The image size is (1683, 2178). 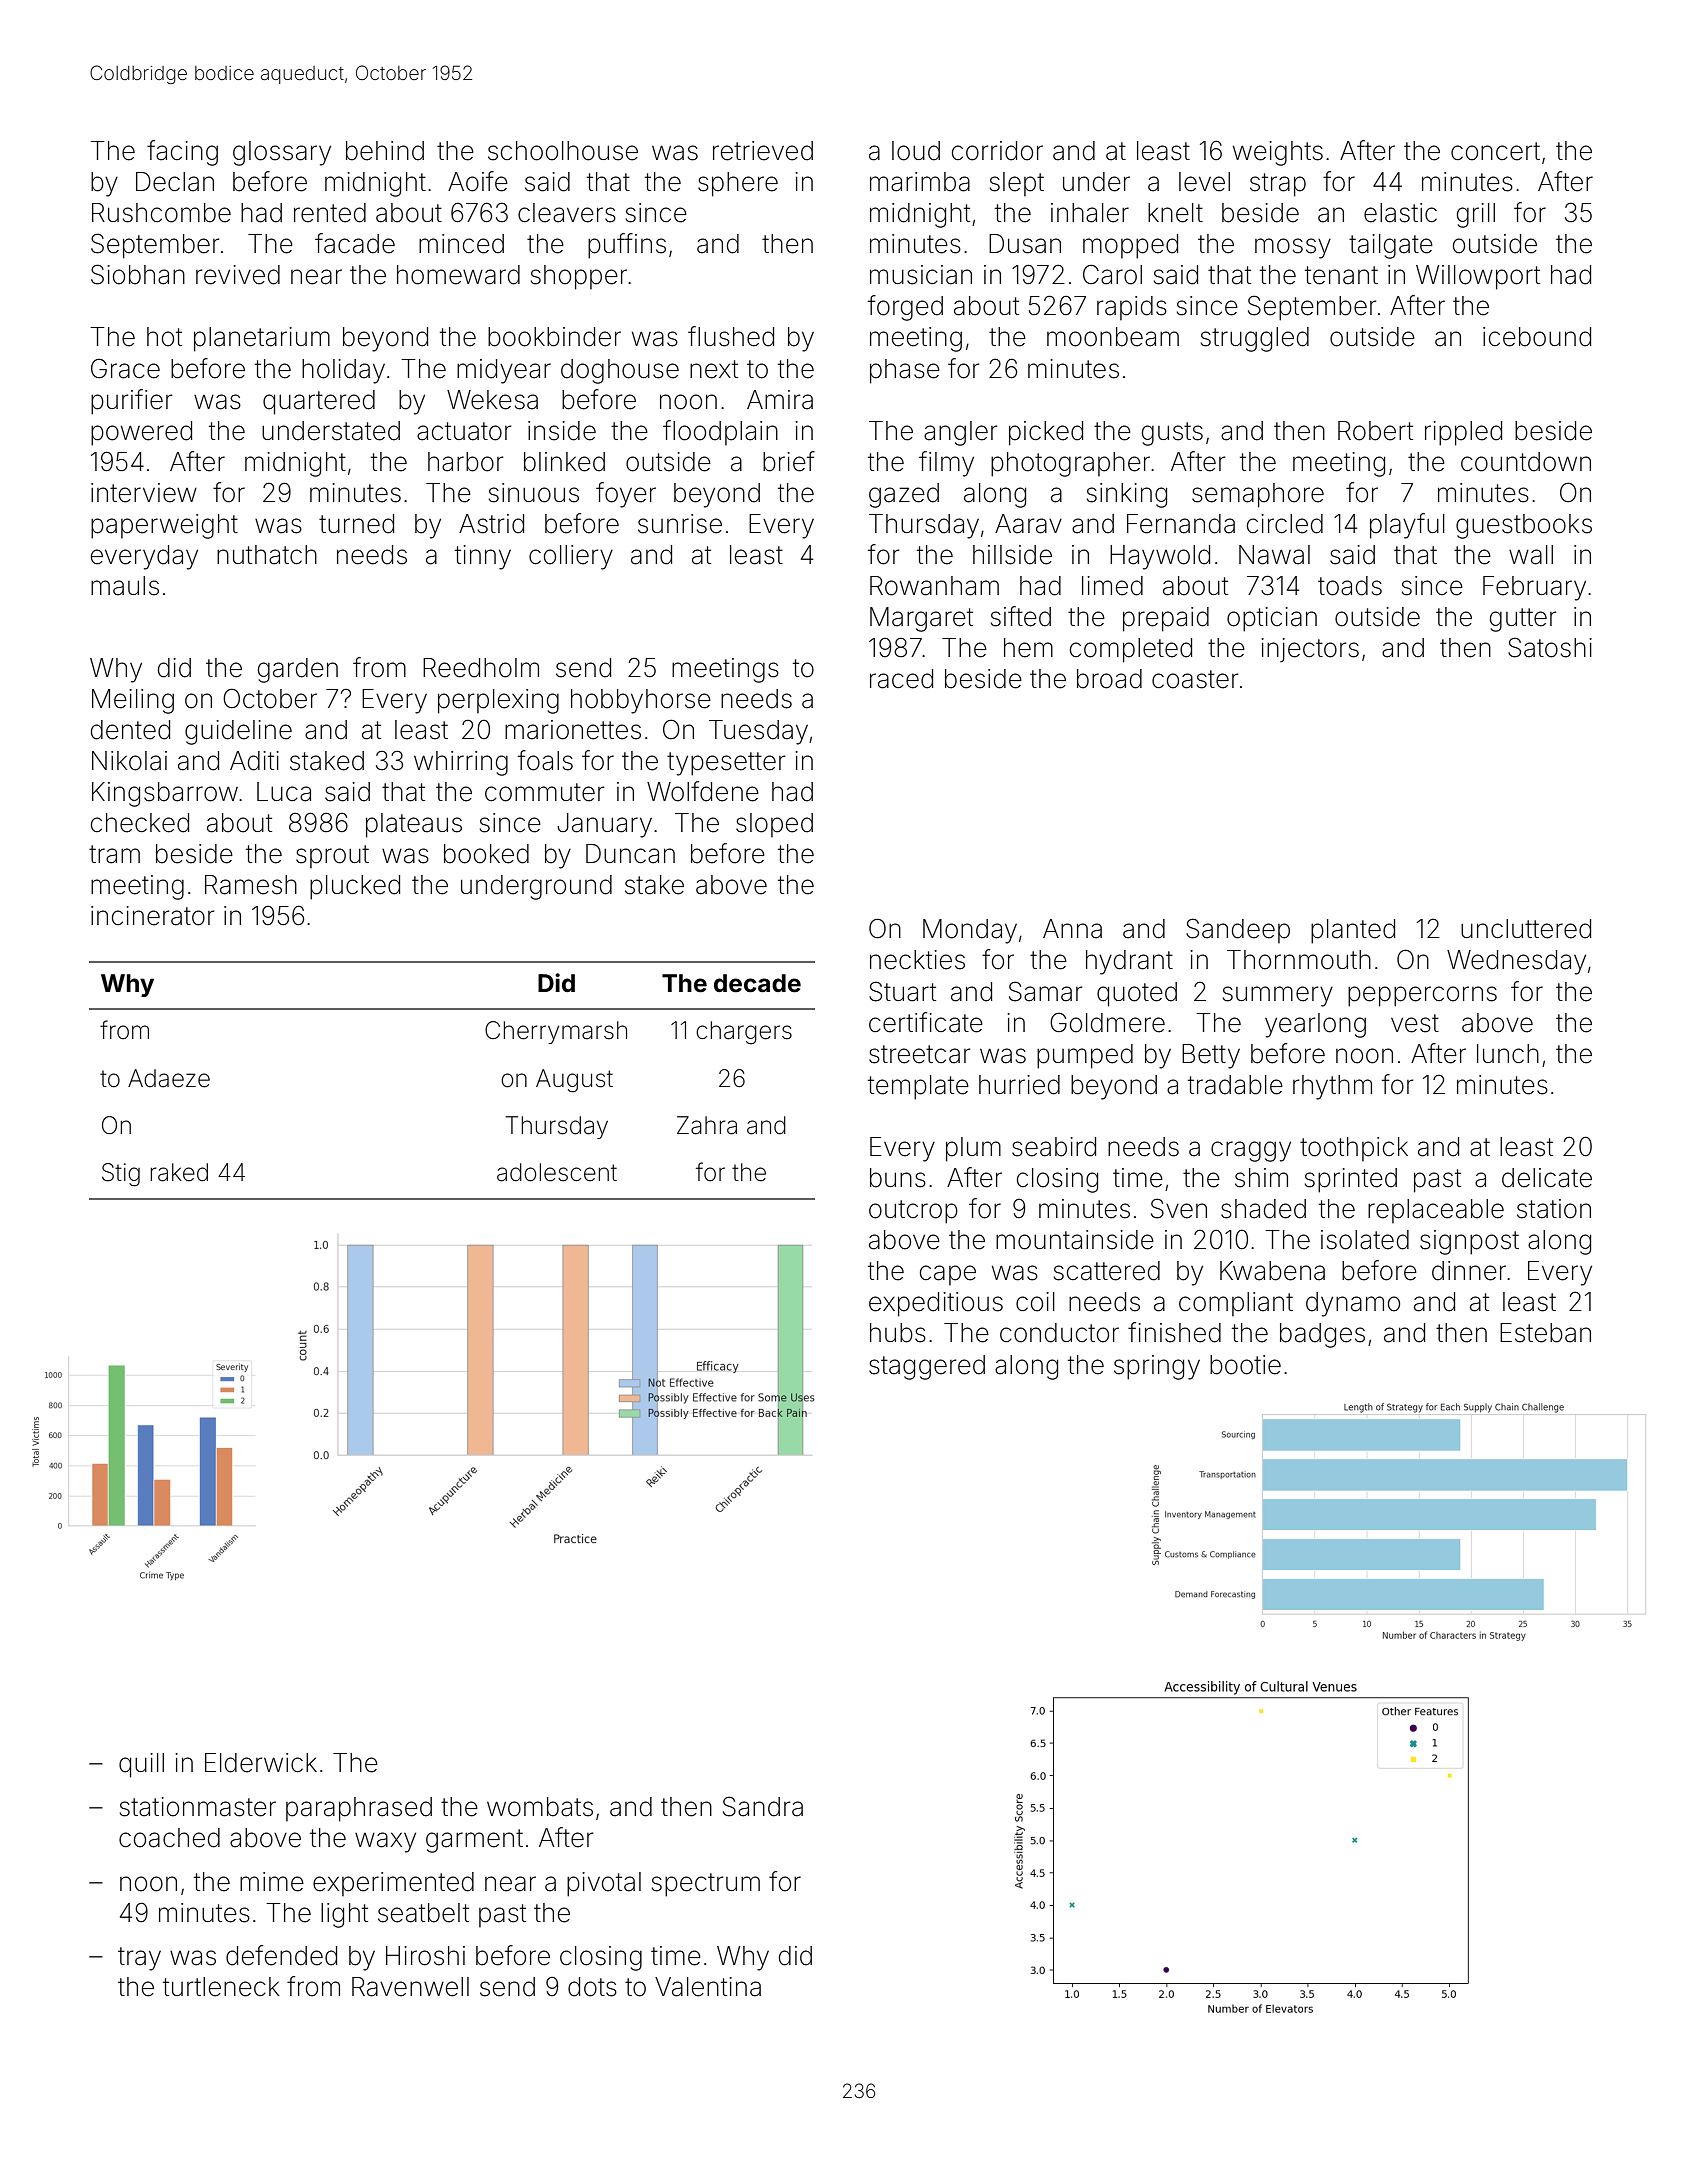 What do you see at coordinates (1545, 1333) in the screenshot?
I see `Esteban` at bounding box center [1545, 1333].
